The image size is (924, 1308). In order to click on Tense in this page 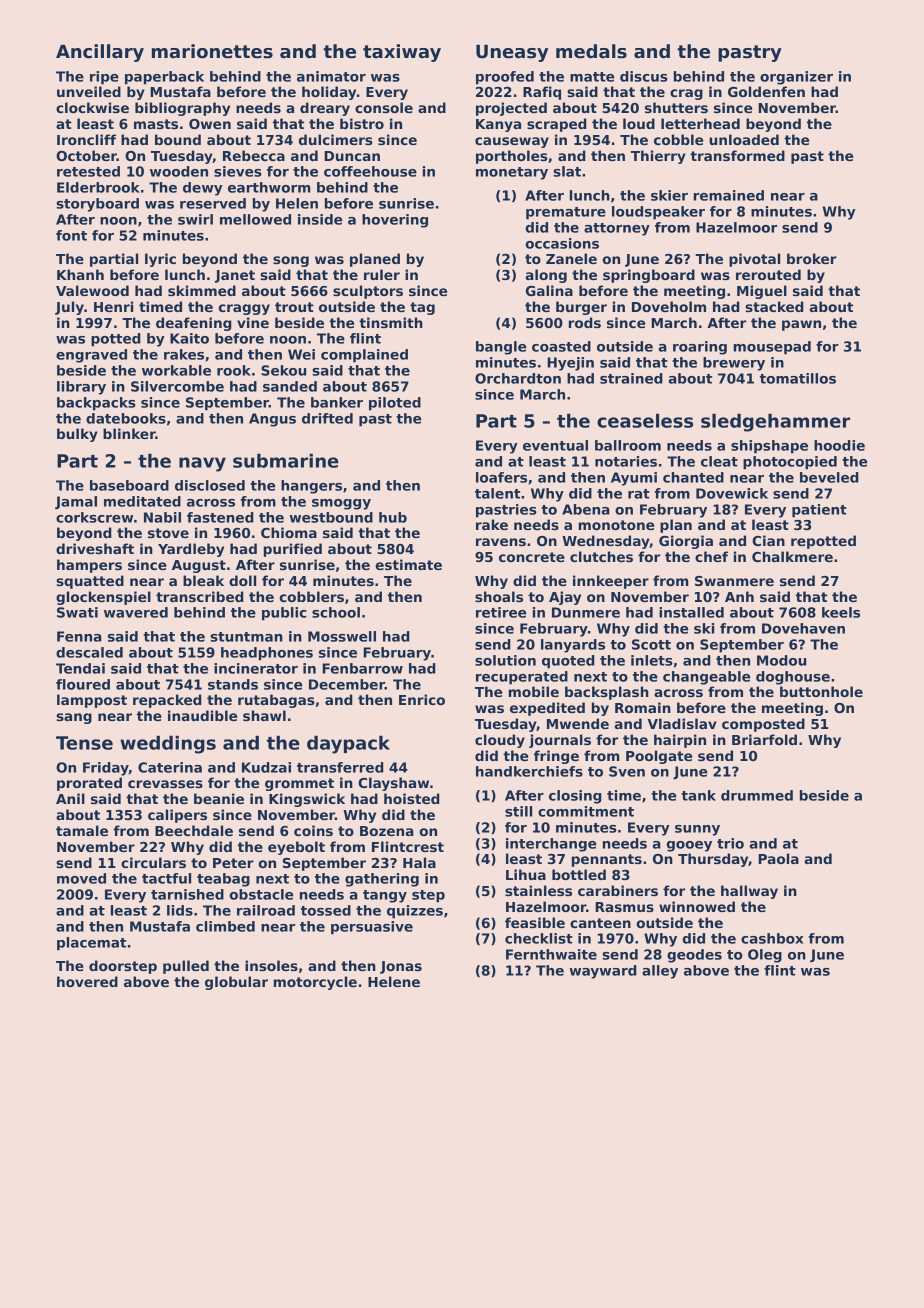, I will do `click(84, 743)`.
